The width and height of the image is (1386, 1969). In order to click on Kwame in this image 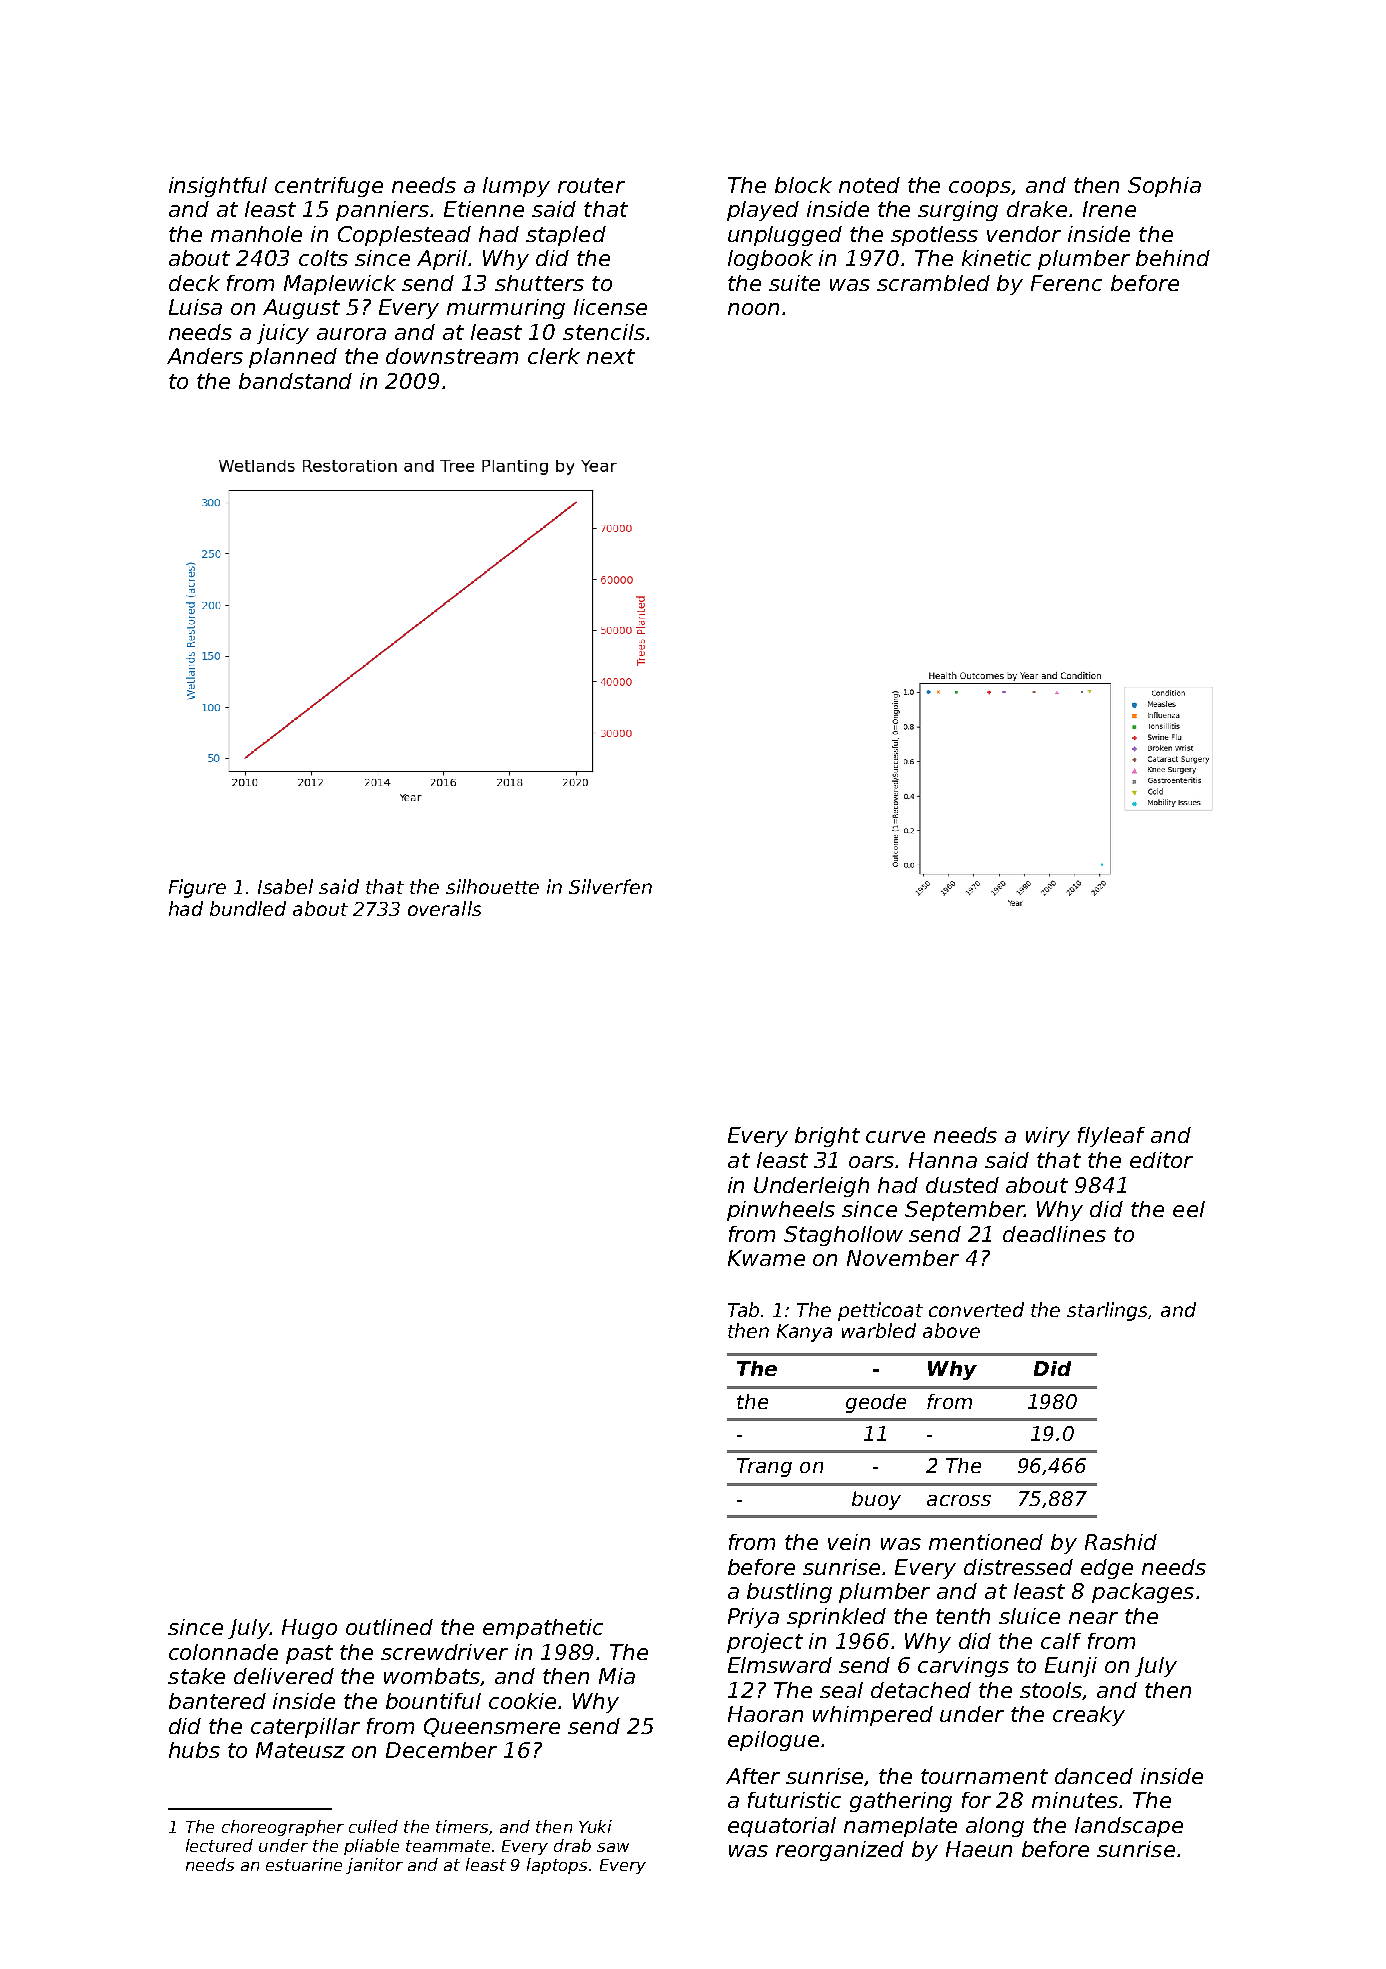, I will do `click(766, 1258)`.
